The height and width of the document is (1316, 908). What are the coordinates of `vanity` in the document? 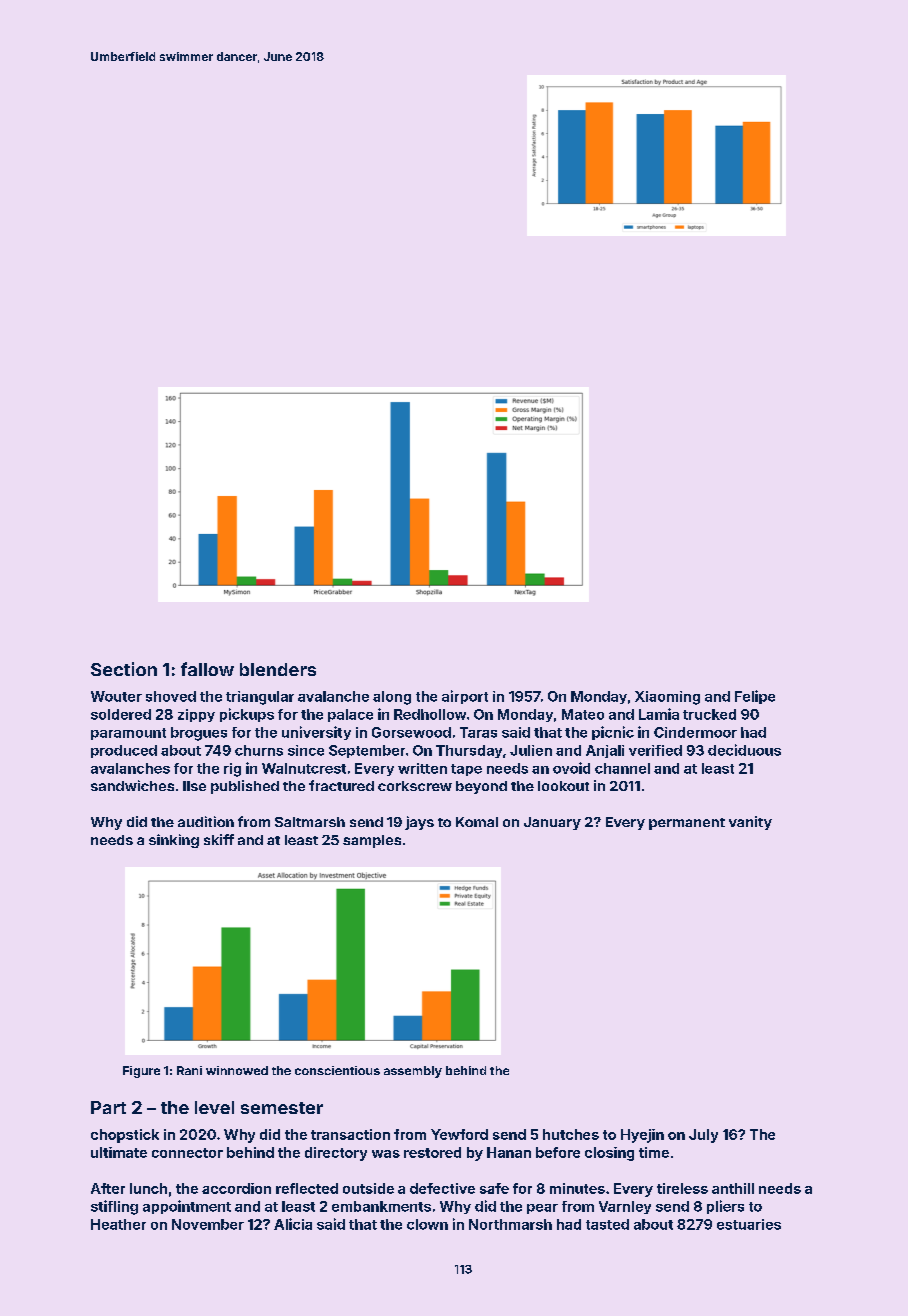 It's located at (750, 823).
